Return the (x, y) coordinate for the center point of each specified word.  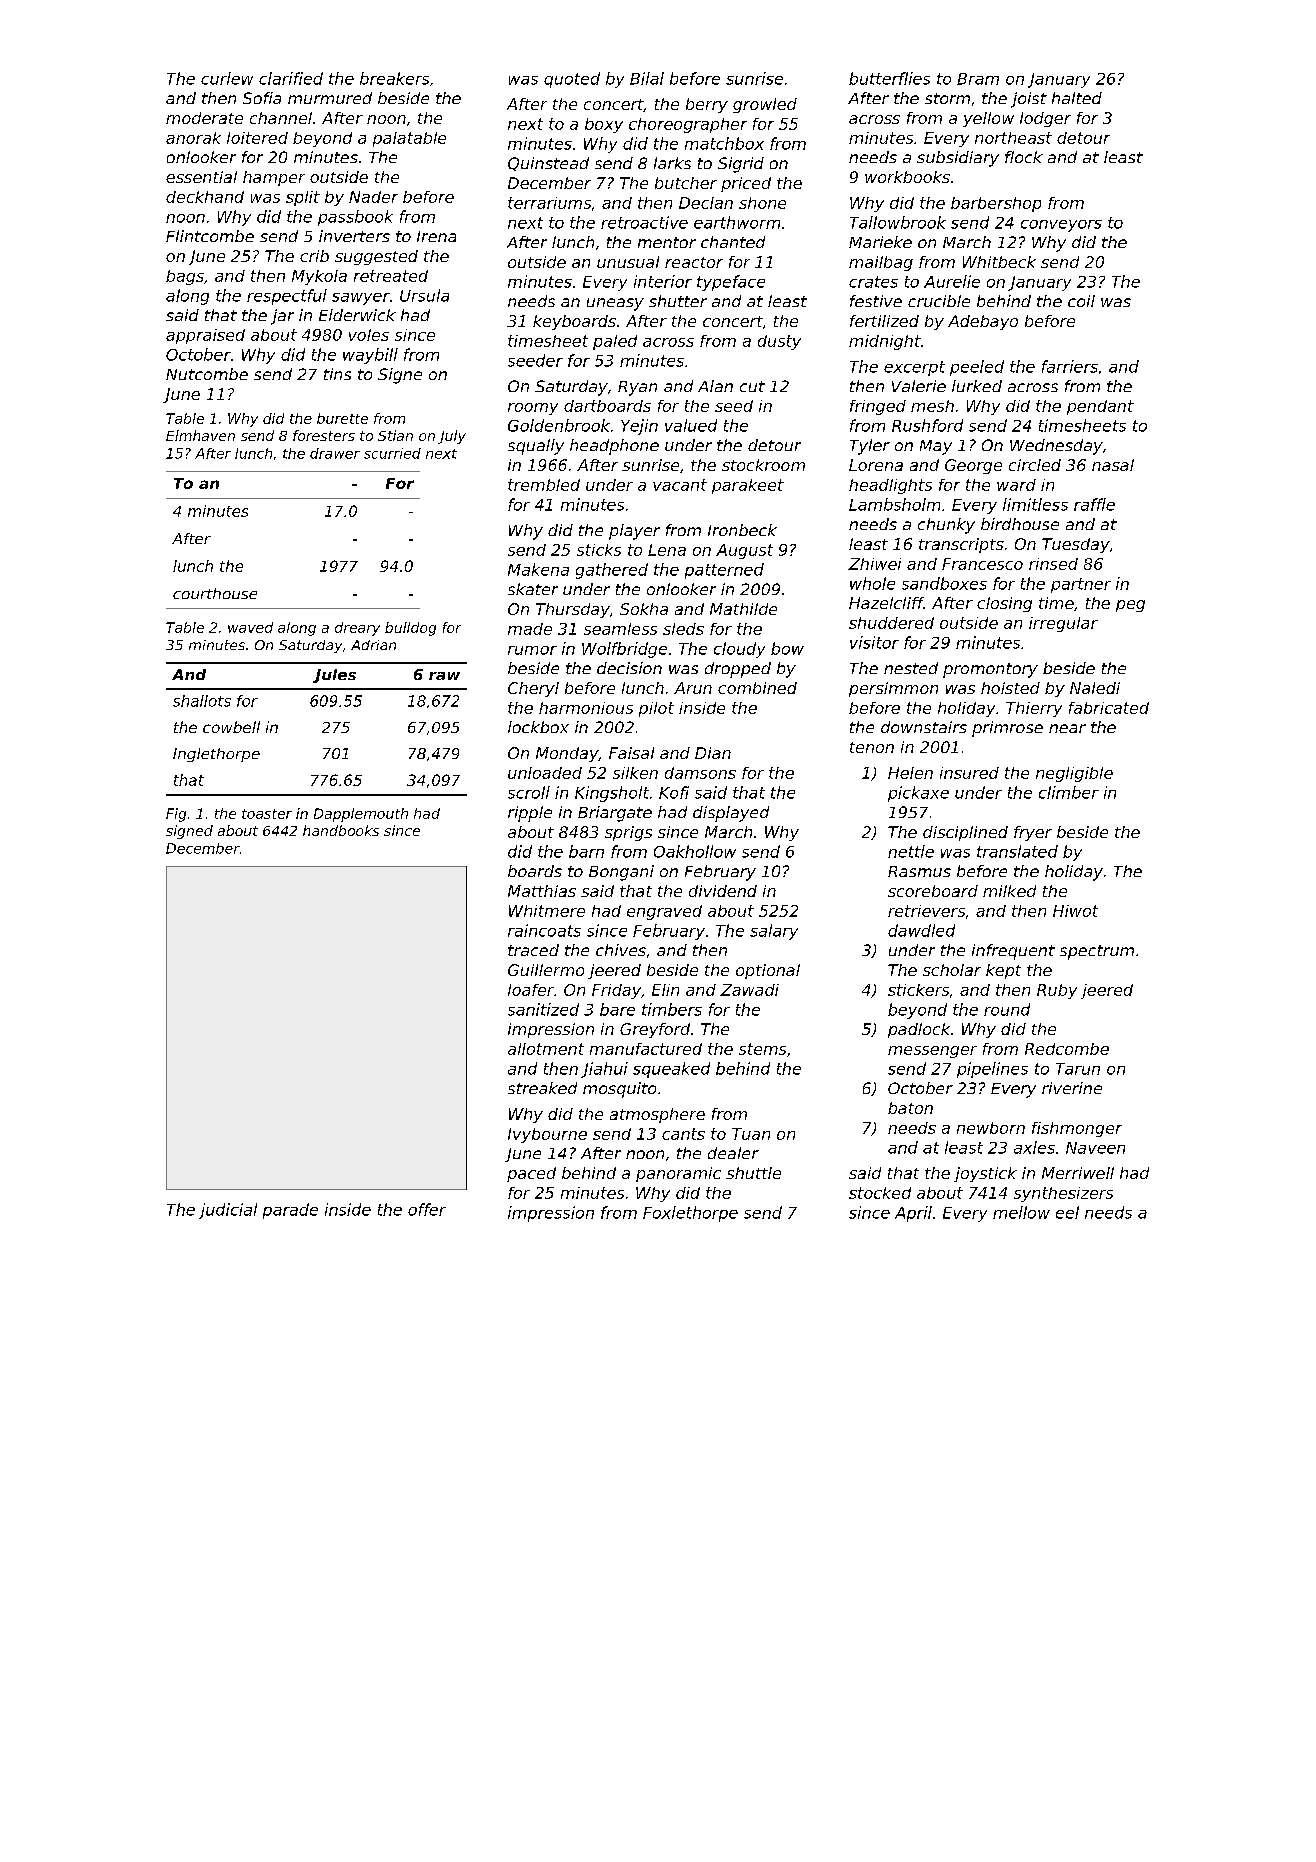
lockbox (538, 727)
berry (707, 105)
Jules (334, 676)
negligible (1074, 774)
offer (427, 1209)
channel (281, 118)
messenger (932, 1052)
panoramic (678, 1174)
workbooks (907, 177)
